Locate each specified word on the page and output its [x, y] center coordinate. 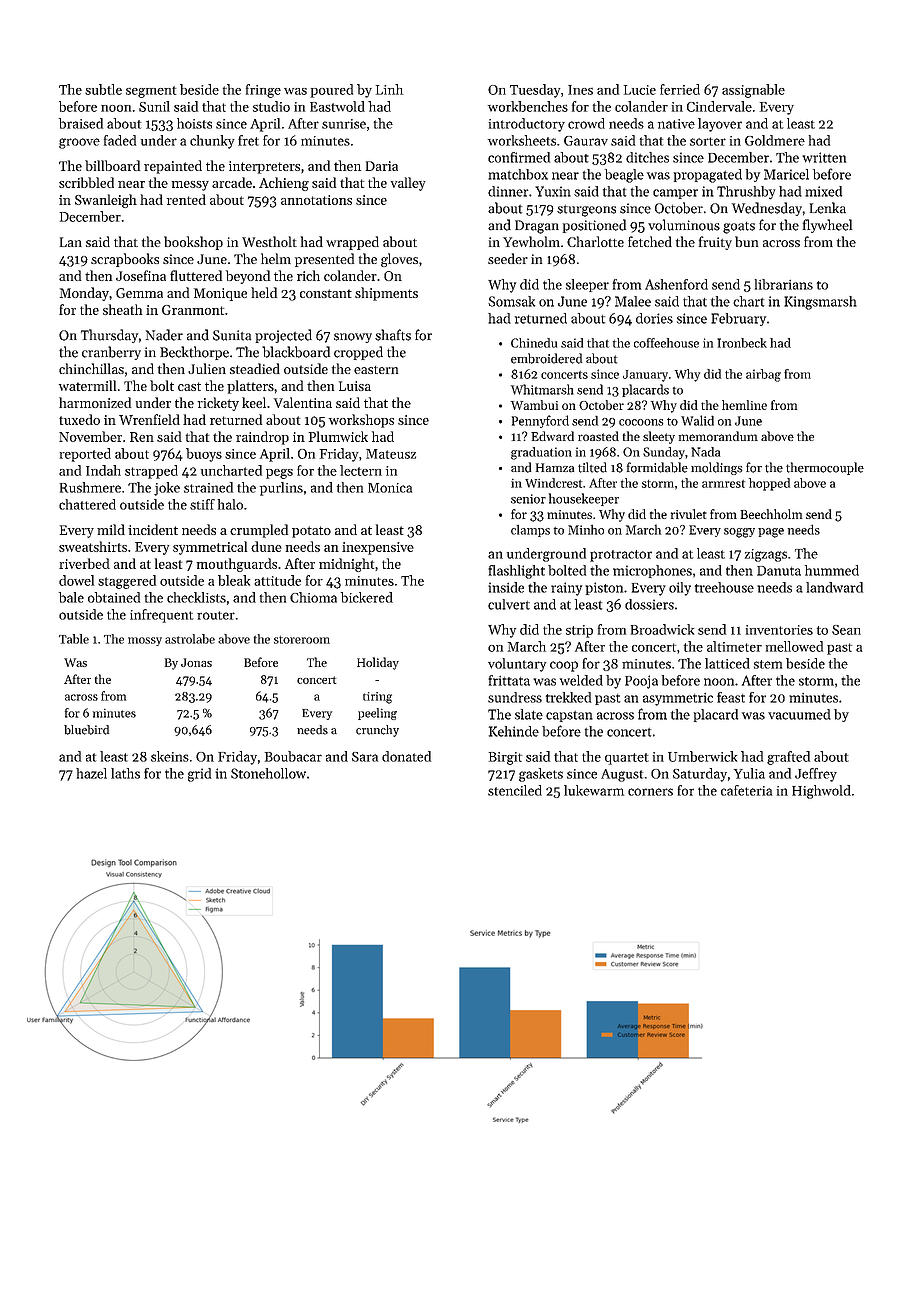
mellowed [794, 646]
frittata [509, 680]
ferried [680, 89]
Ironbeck [742, 343]
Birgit [505, 758]
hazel [91, 773]
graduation [541, 453]
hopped [769, 484]
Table [74, 639]
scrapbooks [125, 260]
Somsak [511, 301]
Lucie [640, 90]
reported [85, 455]
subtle [103, 89]
